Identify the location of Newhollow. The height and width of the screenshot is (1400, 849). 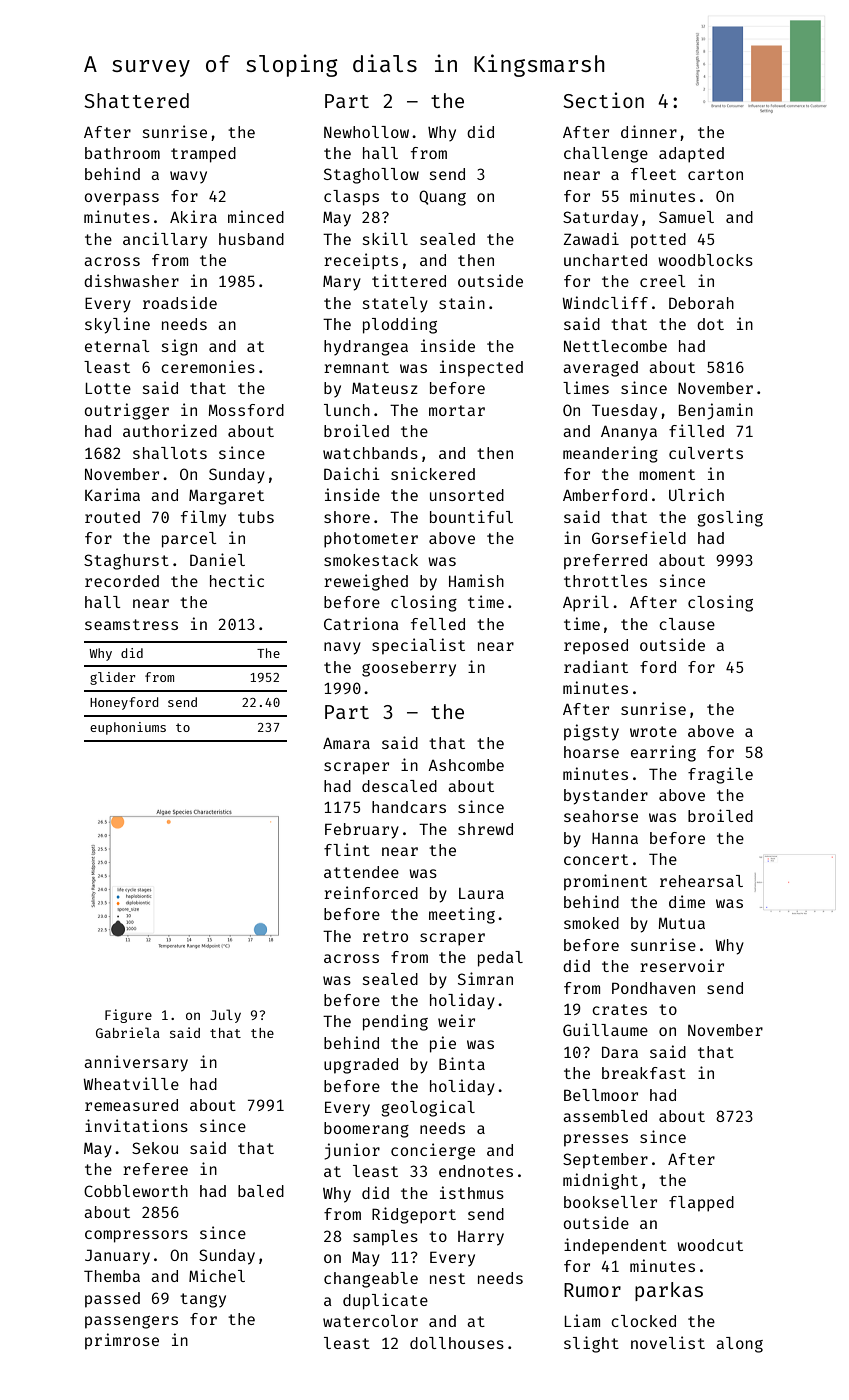
(366, 132).
